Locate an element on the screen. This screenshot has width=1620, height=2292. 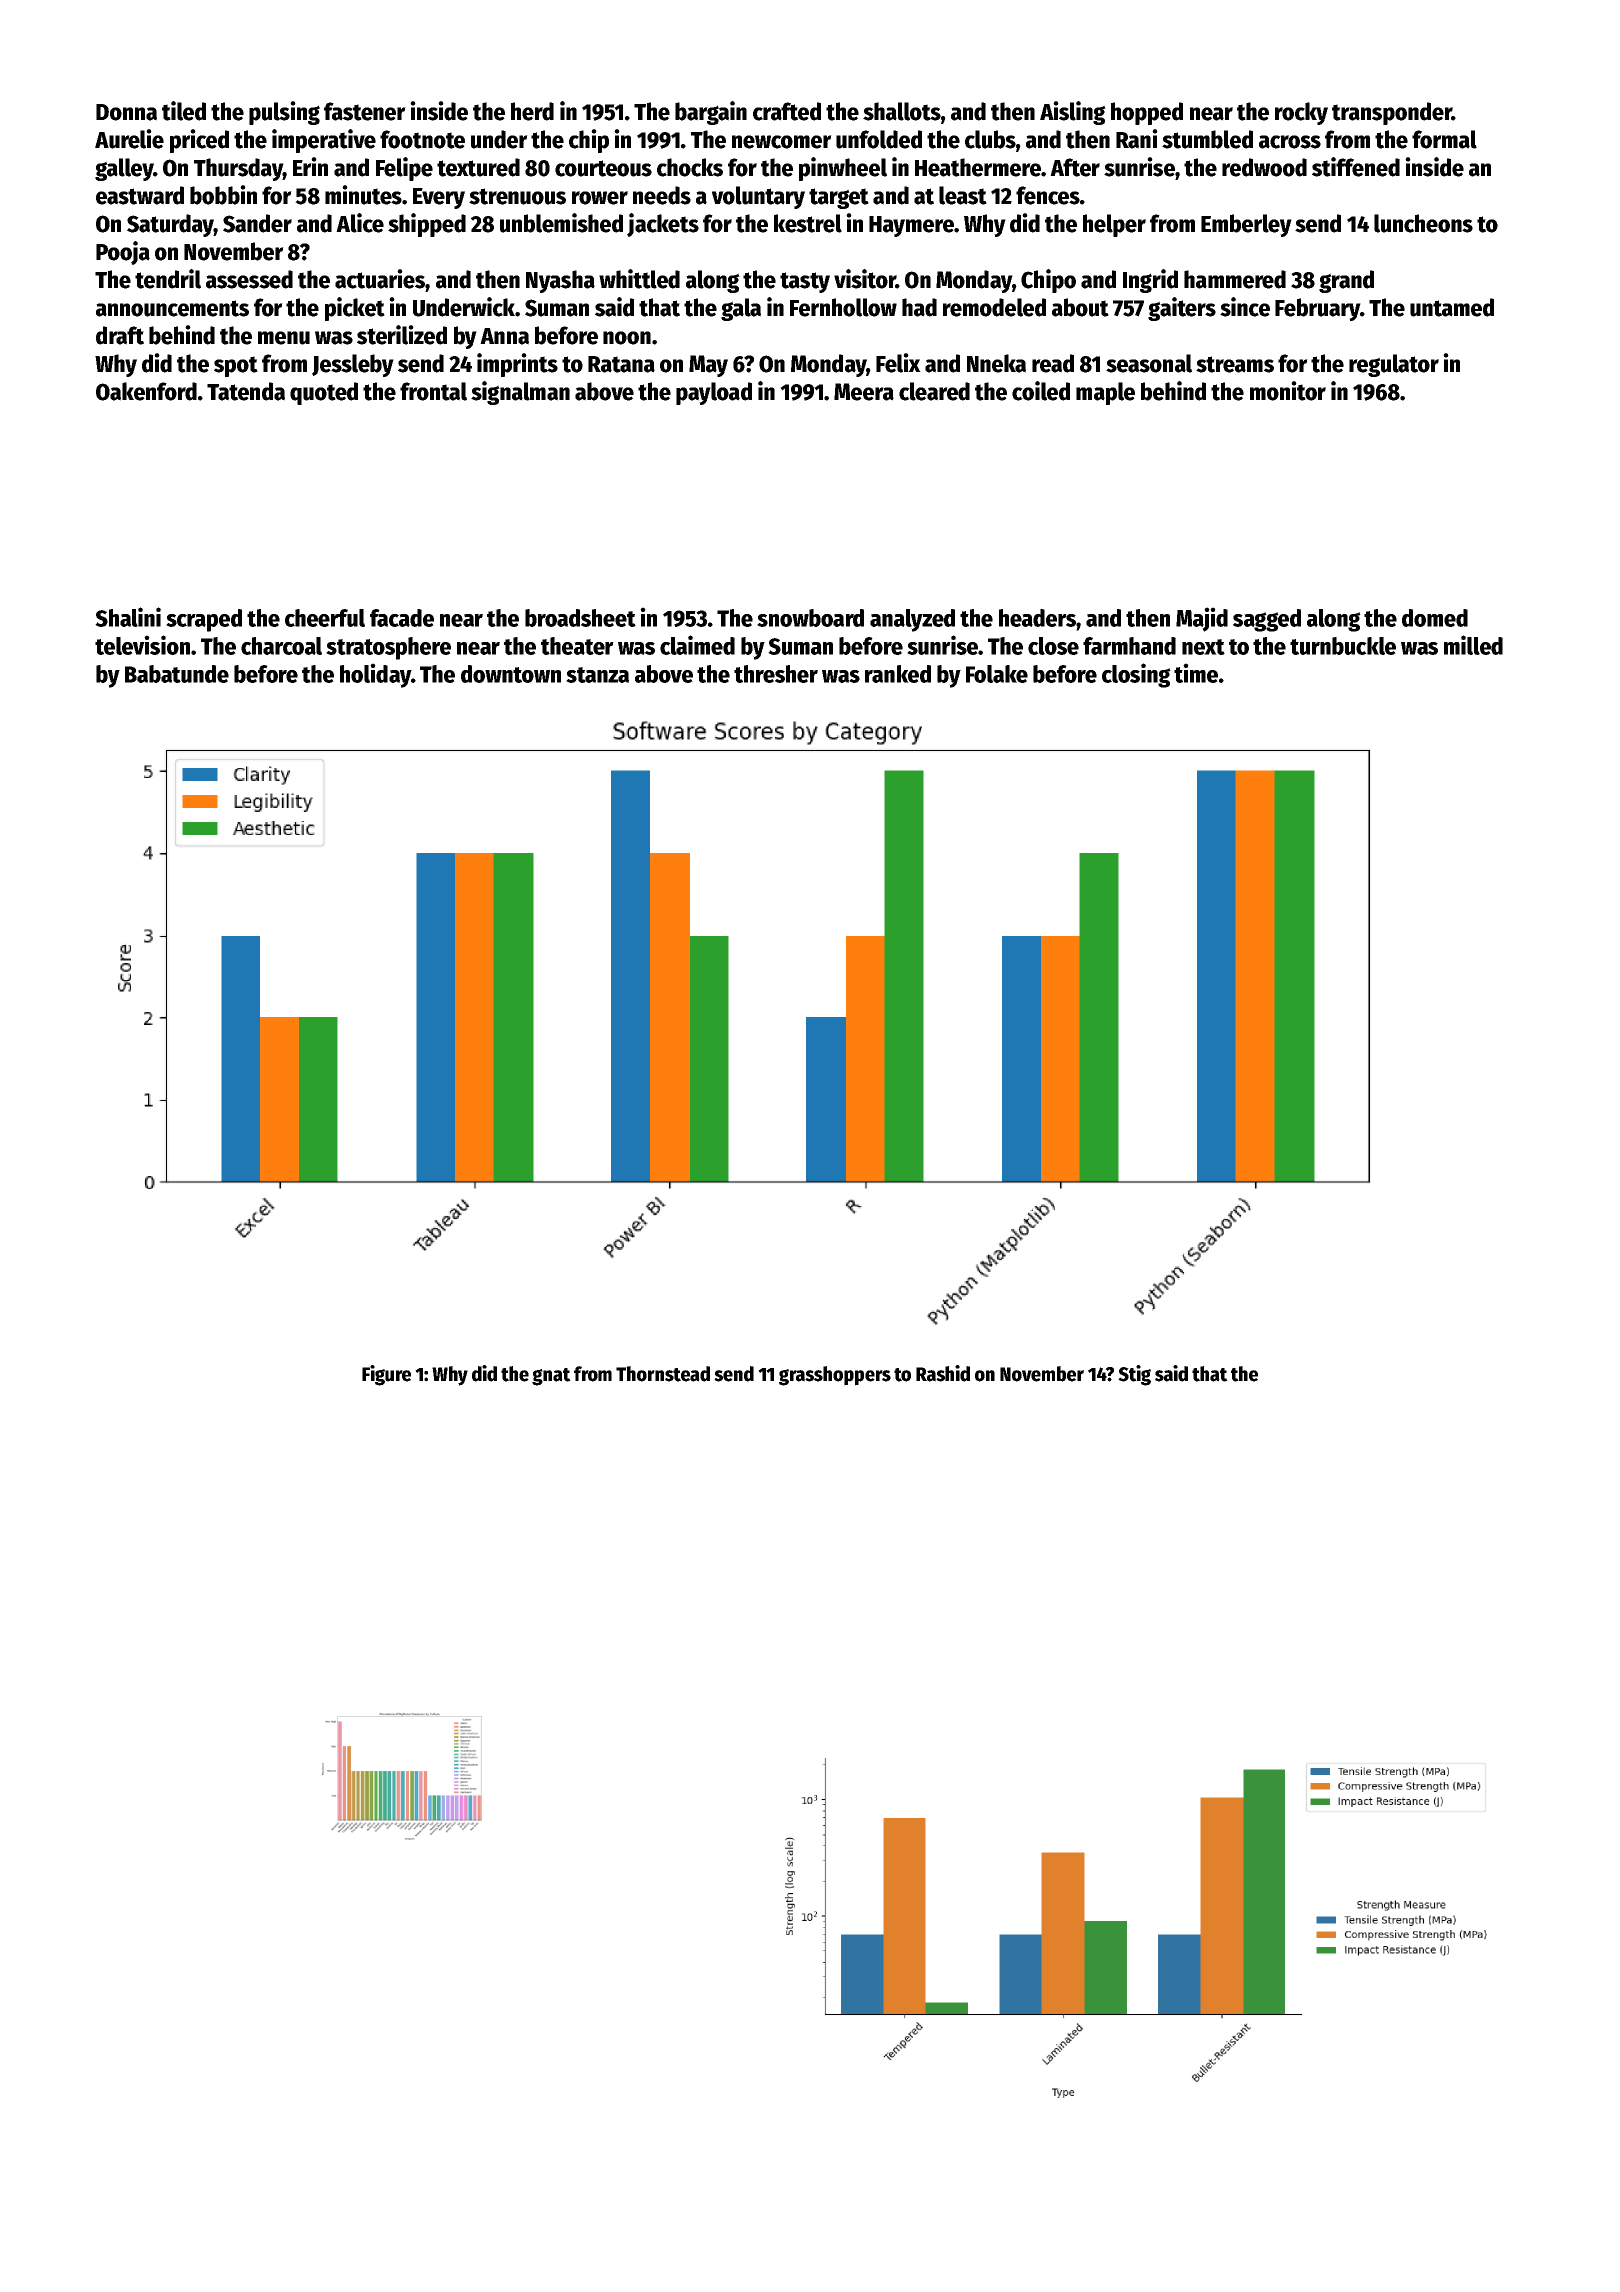
Babatunde is located at coordinates (177, 674).
